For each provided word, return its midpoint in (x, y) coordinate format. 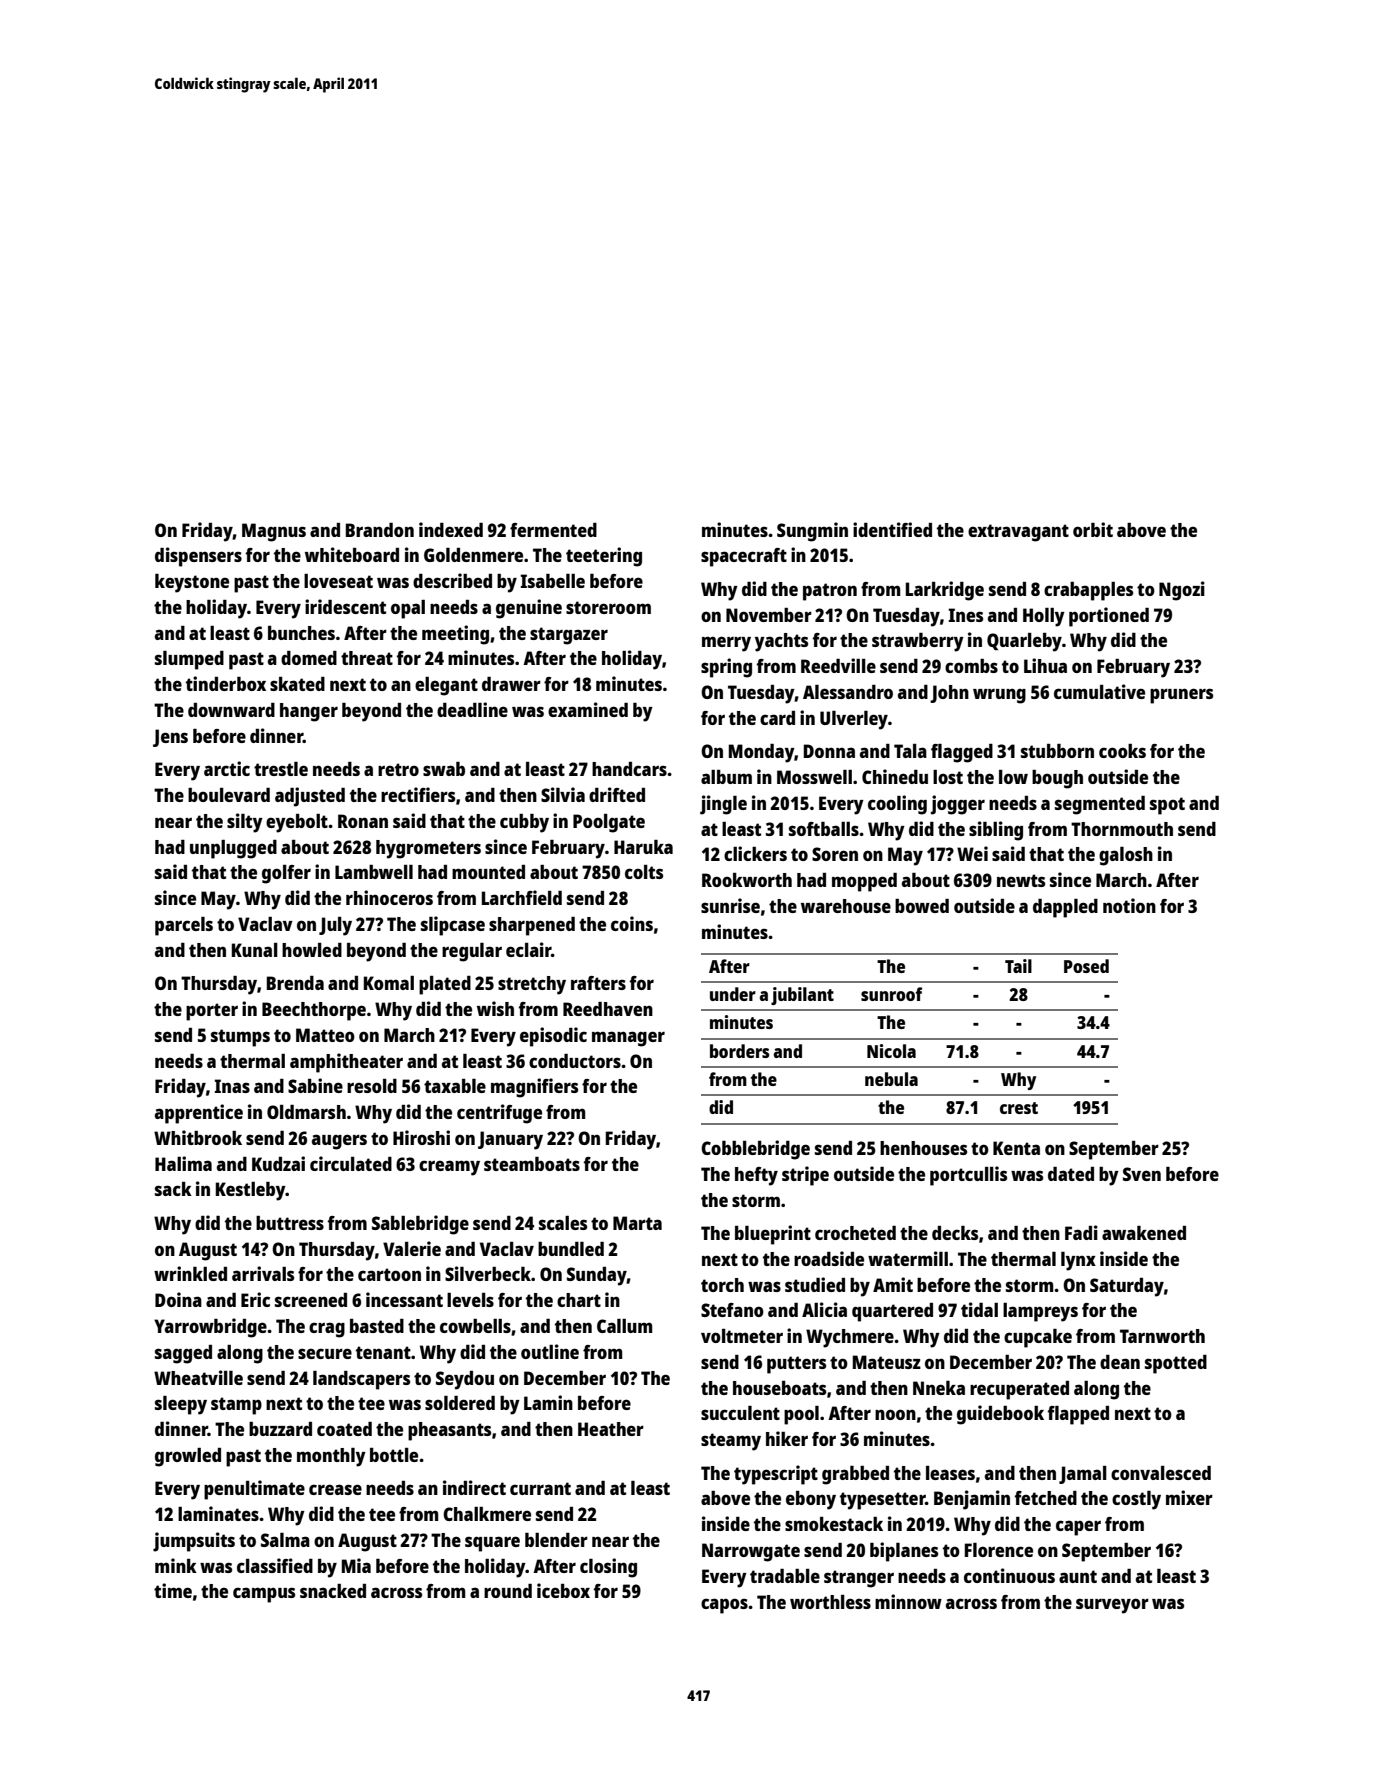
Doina (178, 1299)
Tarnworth (1162, 1336)
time (173, 1590)
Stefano (732, 1310)
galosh (1126, 856)
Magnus (274, 532)
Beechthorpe (314, 1011)
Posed (1086, 966)
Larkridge (945, 591)
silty (245, 823)
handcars (629, 769)
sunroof (891, 994)
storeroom (608, 607)
